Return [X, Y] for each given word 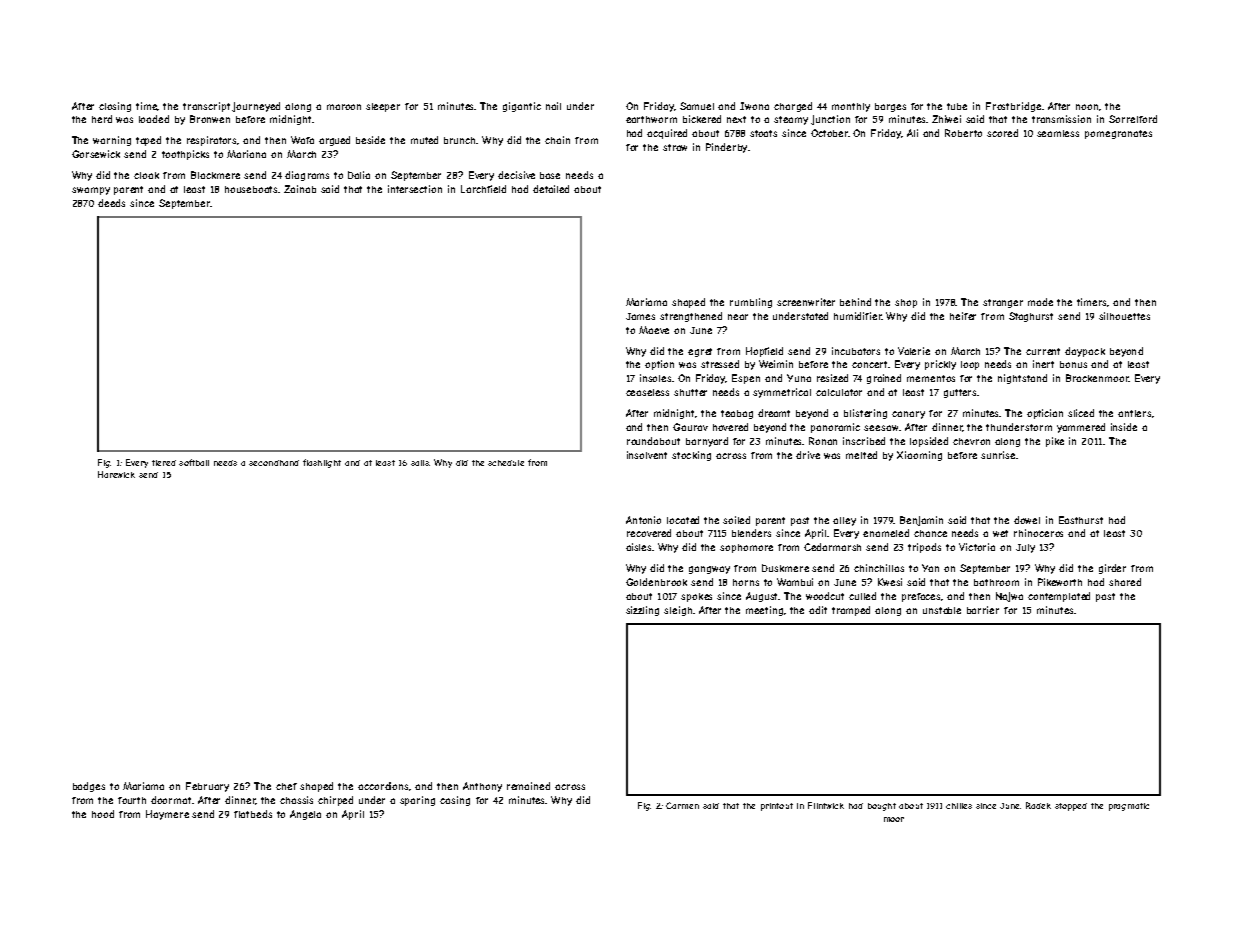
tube [957, 106]
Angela [305, 815]
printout [777, 807]
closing [115, 107]
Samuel [697, 106]
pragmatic [1129, 807]
